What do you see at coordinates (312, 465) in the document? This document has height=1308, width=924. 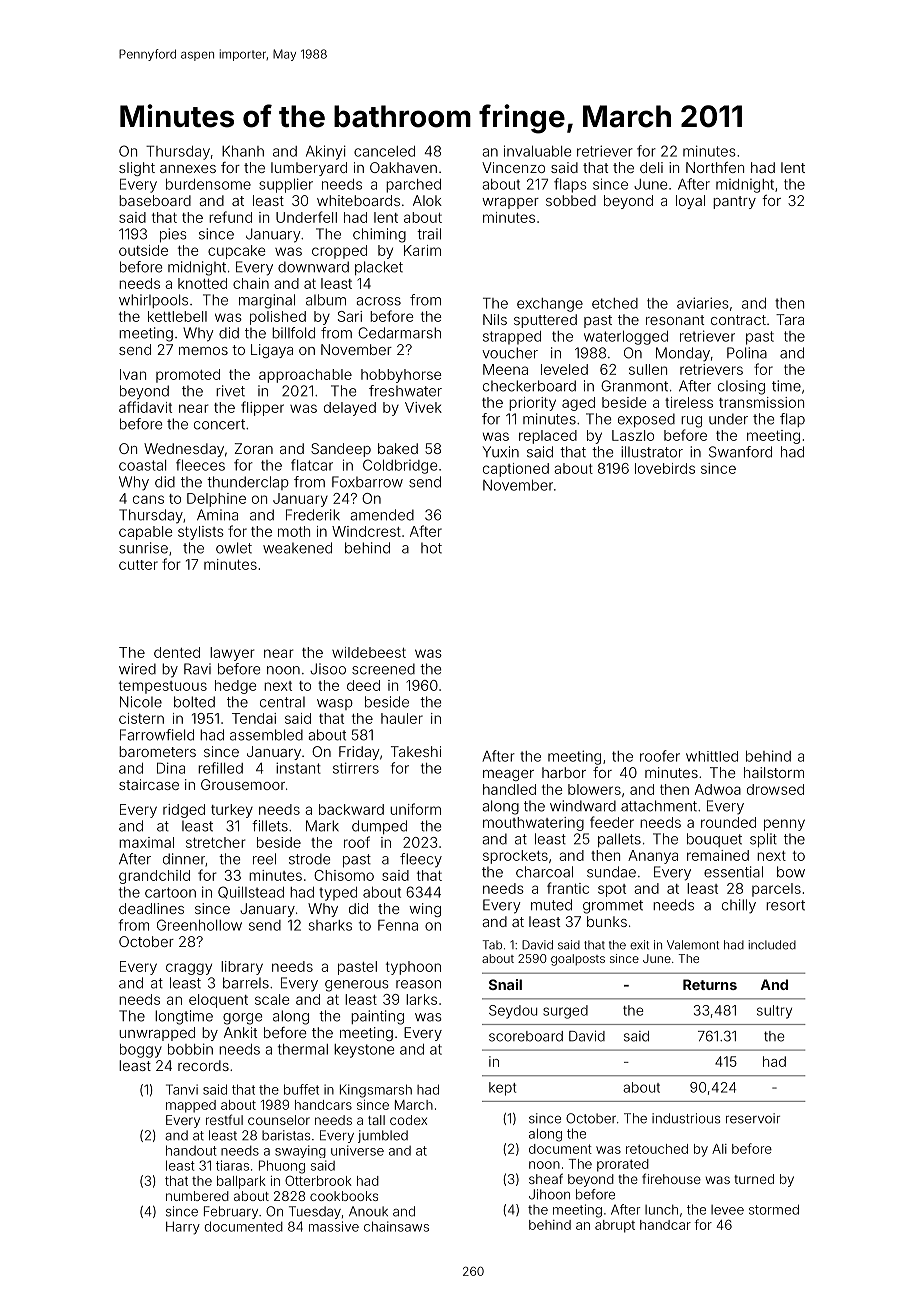 I see `flatcar` at bounding box center [312, 465].
